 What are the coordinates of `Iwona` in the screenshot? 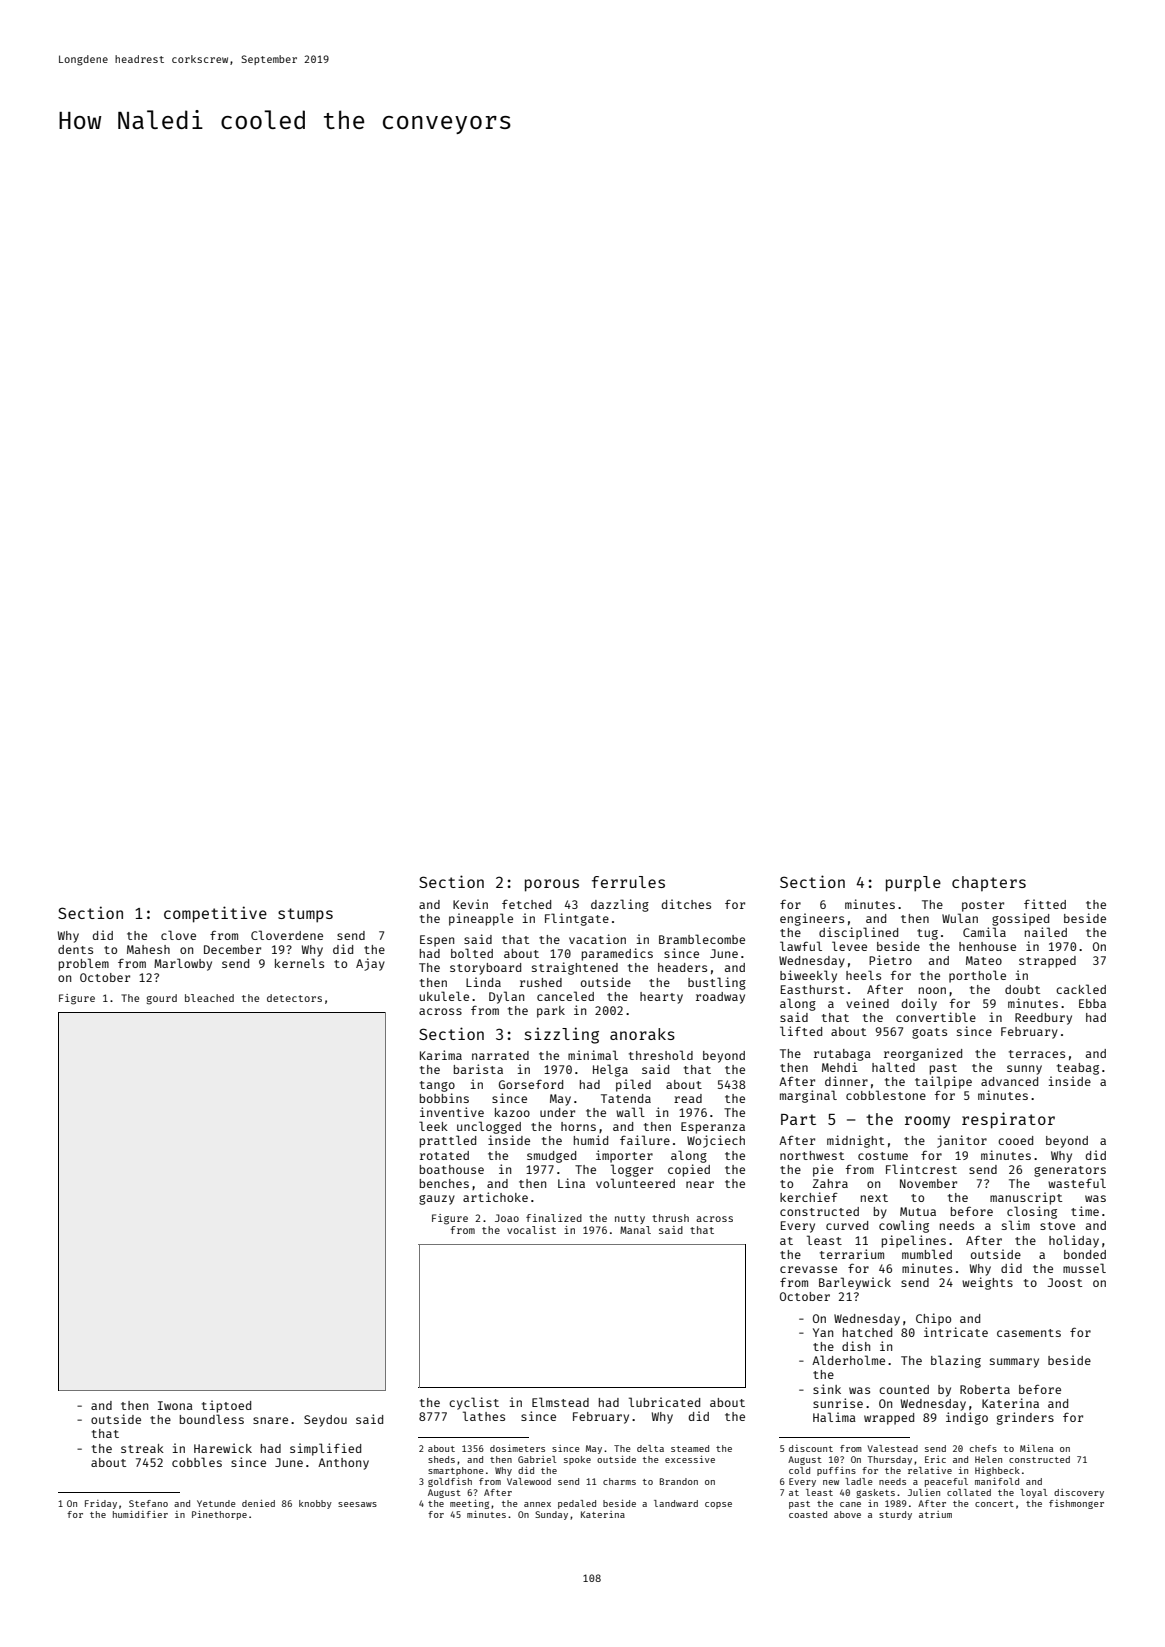 It's located at (175, 1405).
